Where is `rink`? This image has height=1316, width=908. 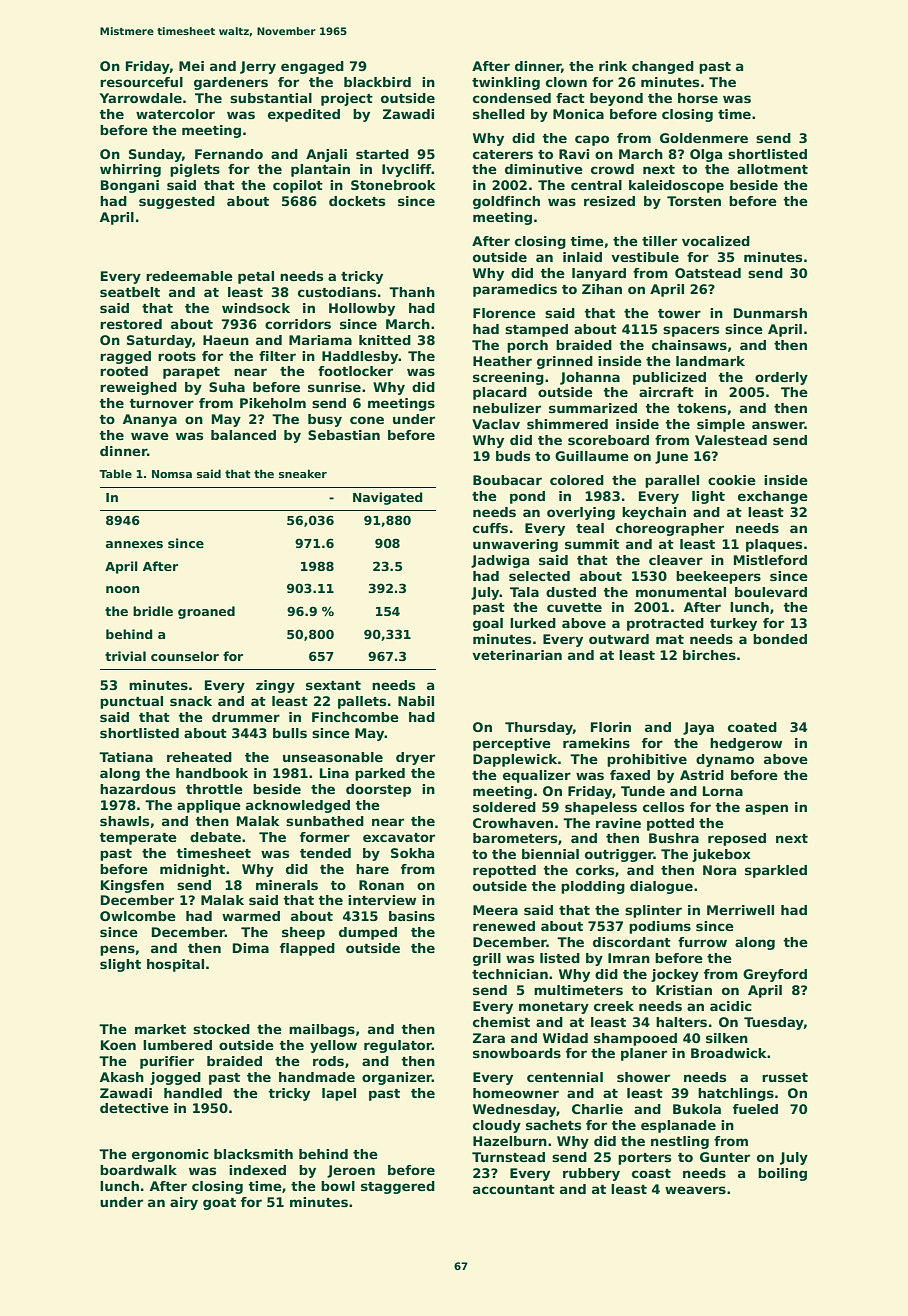 rink is located at coordinates (613, 66).
